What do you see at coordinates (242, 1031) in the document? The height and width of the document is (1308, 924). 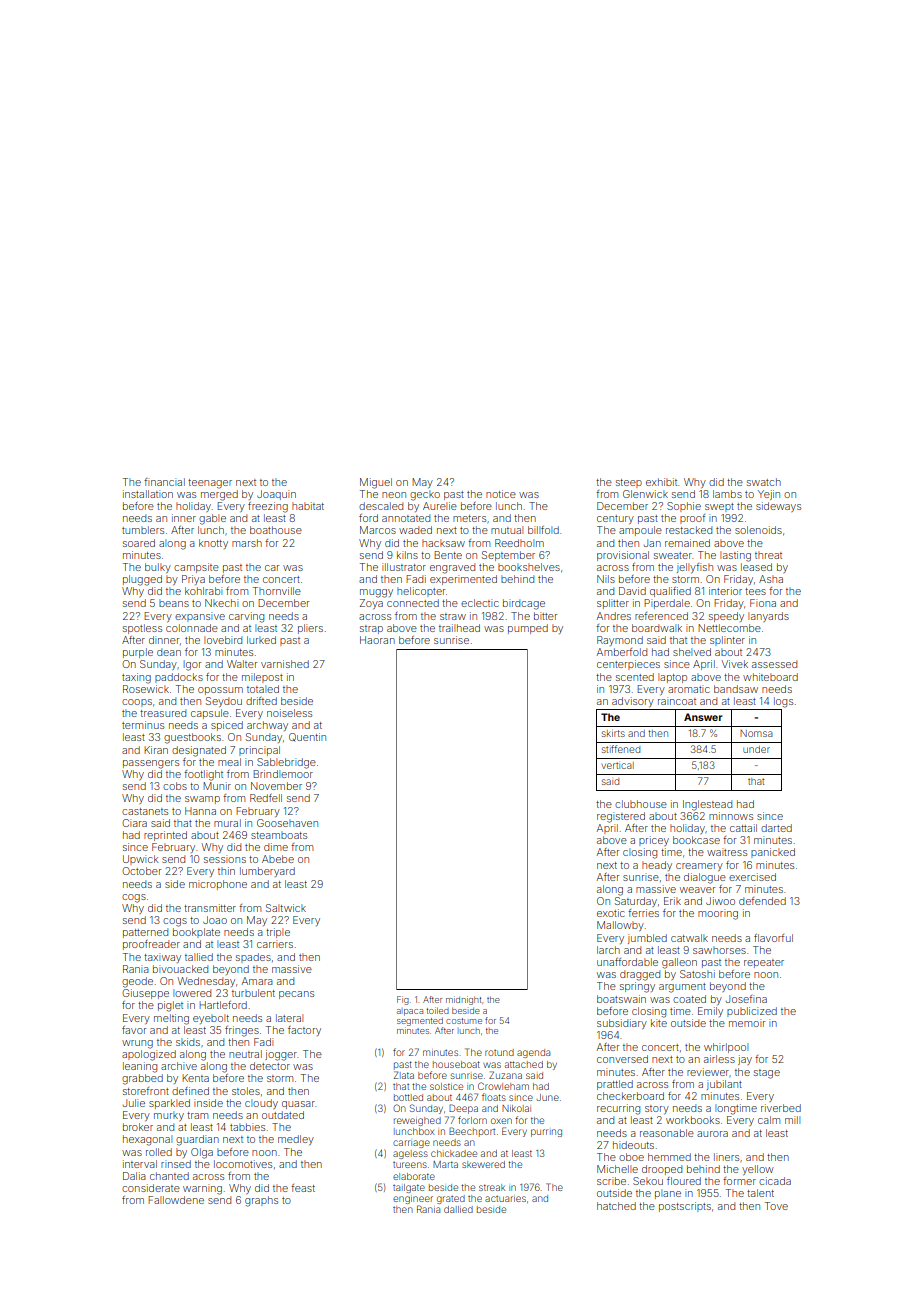 I see `fringes` at bounding box center [242, 1031].
